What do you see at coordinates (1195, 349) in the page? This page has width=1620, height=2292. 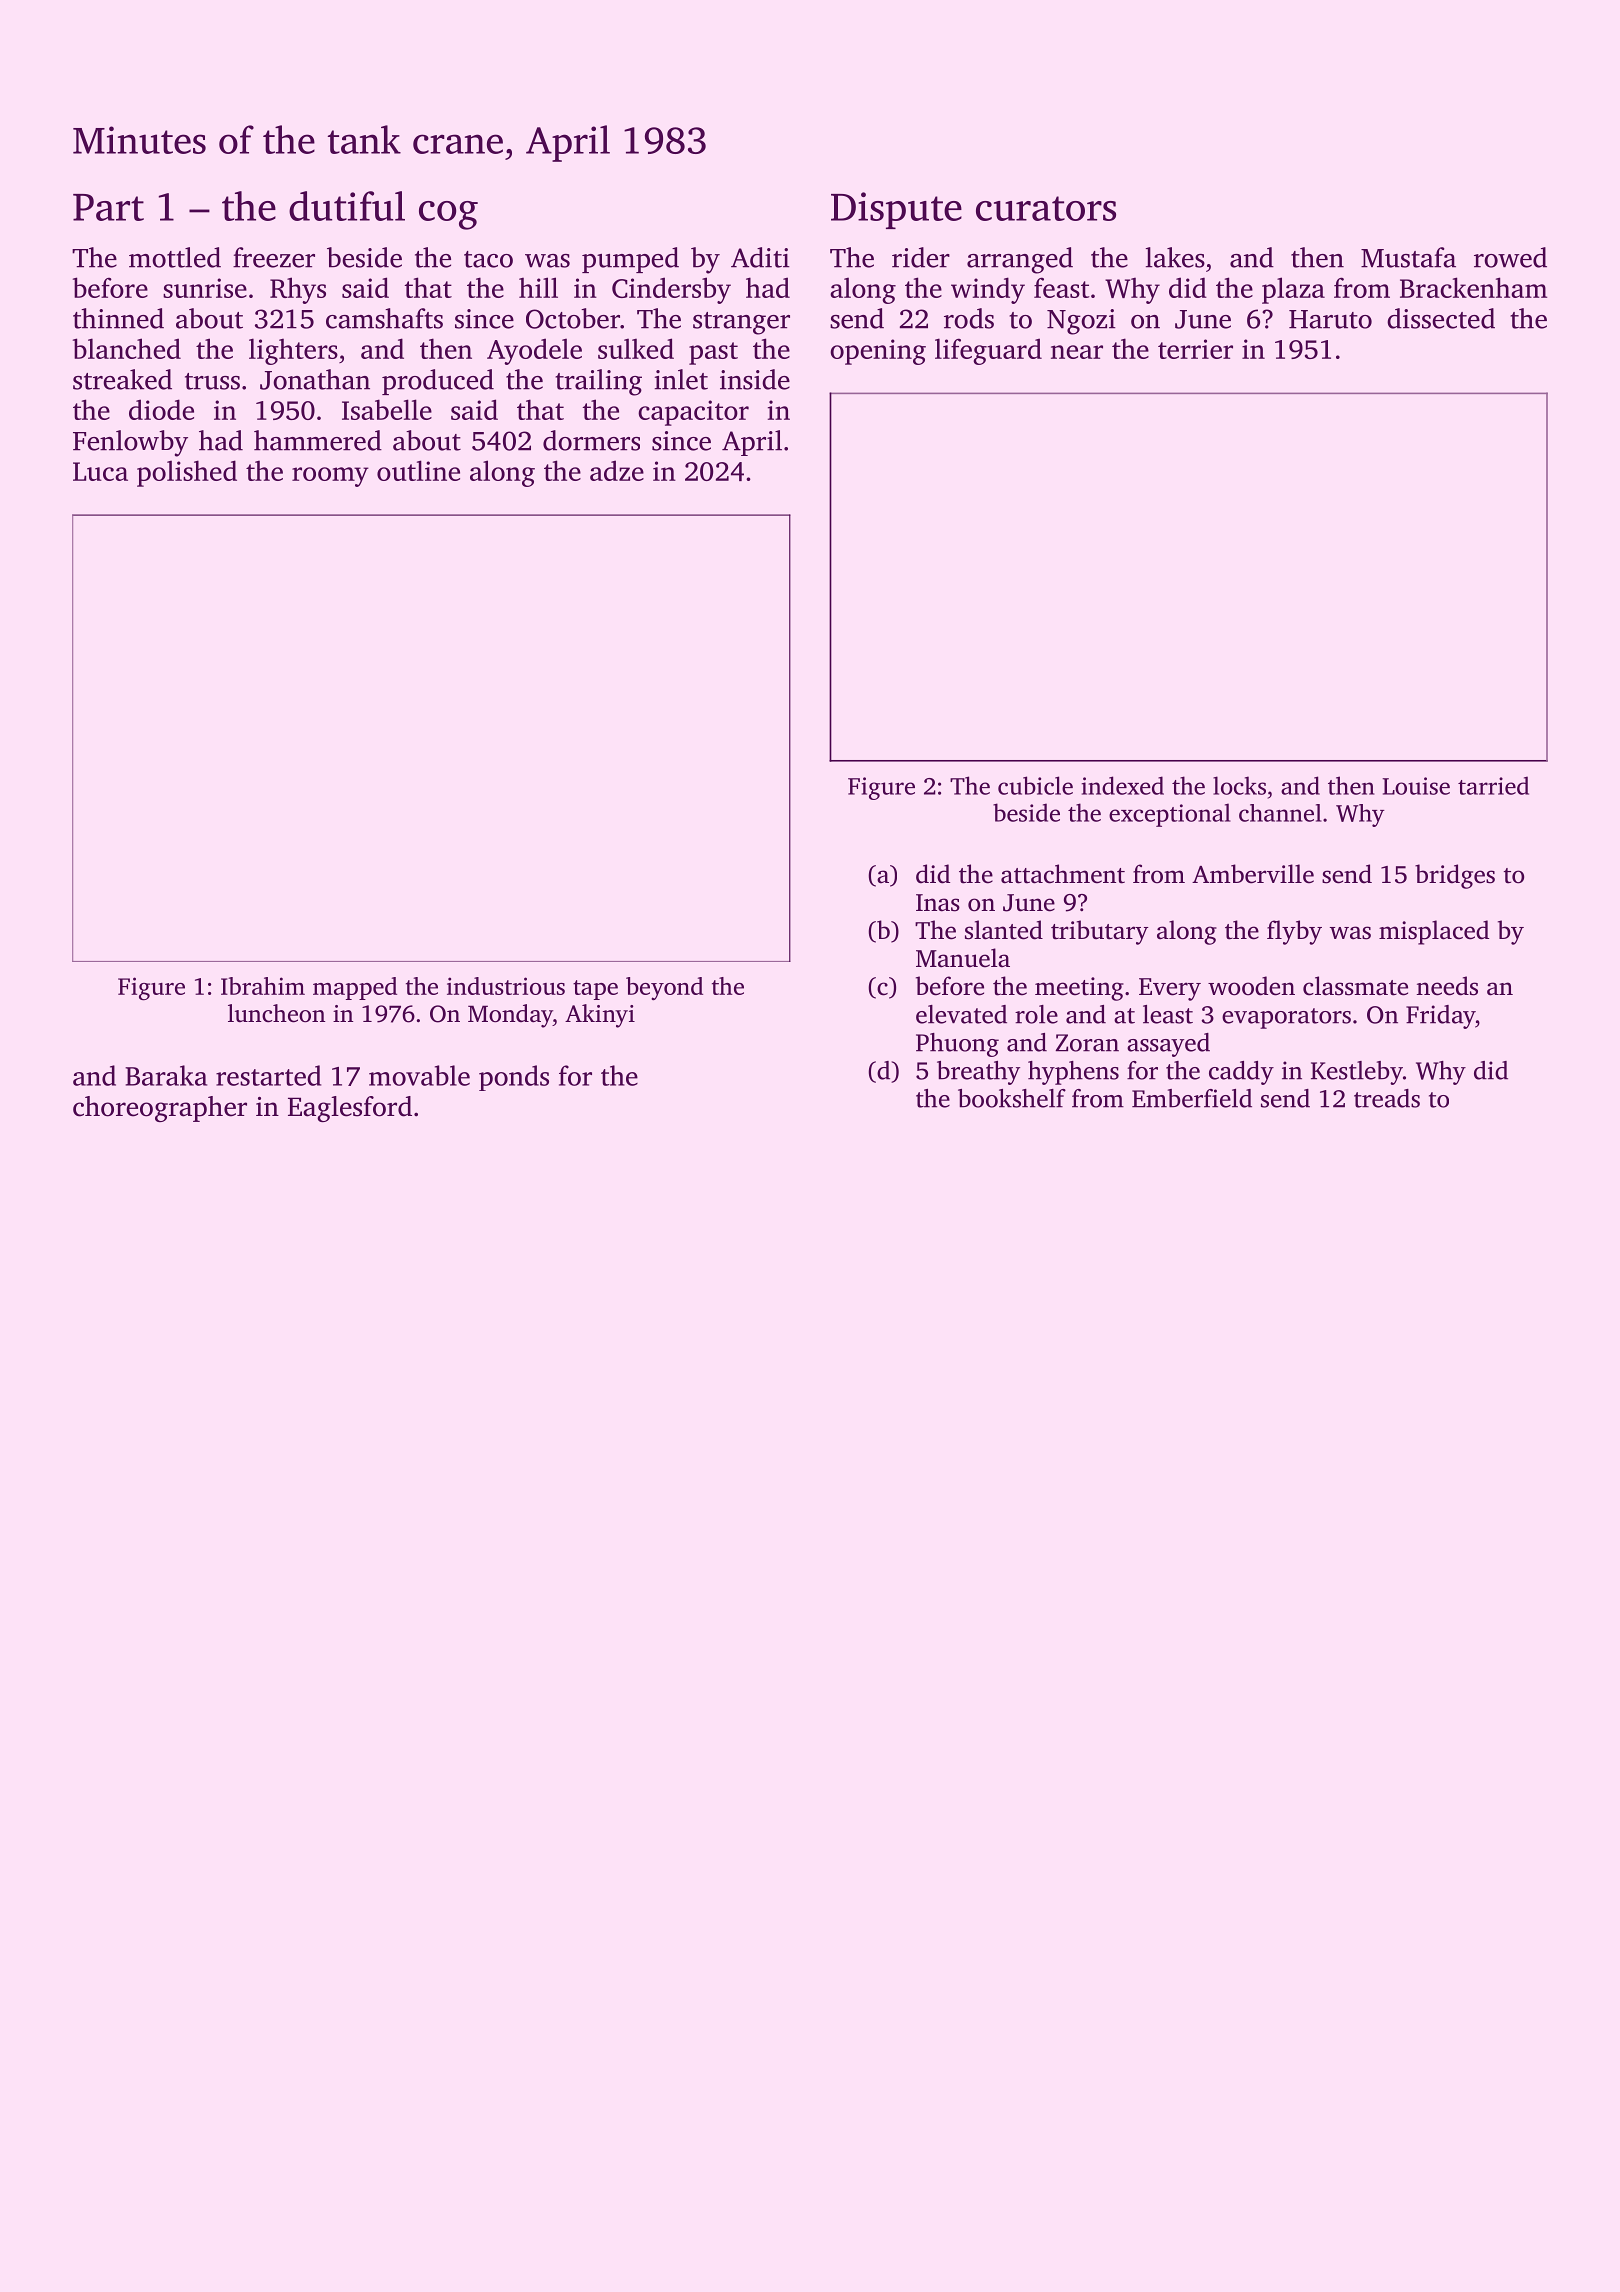 I see `terrier` at bounding box center [1195, 349].
